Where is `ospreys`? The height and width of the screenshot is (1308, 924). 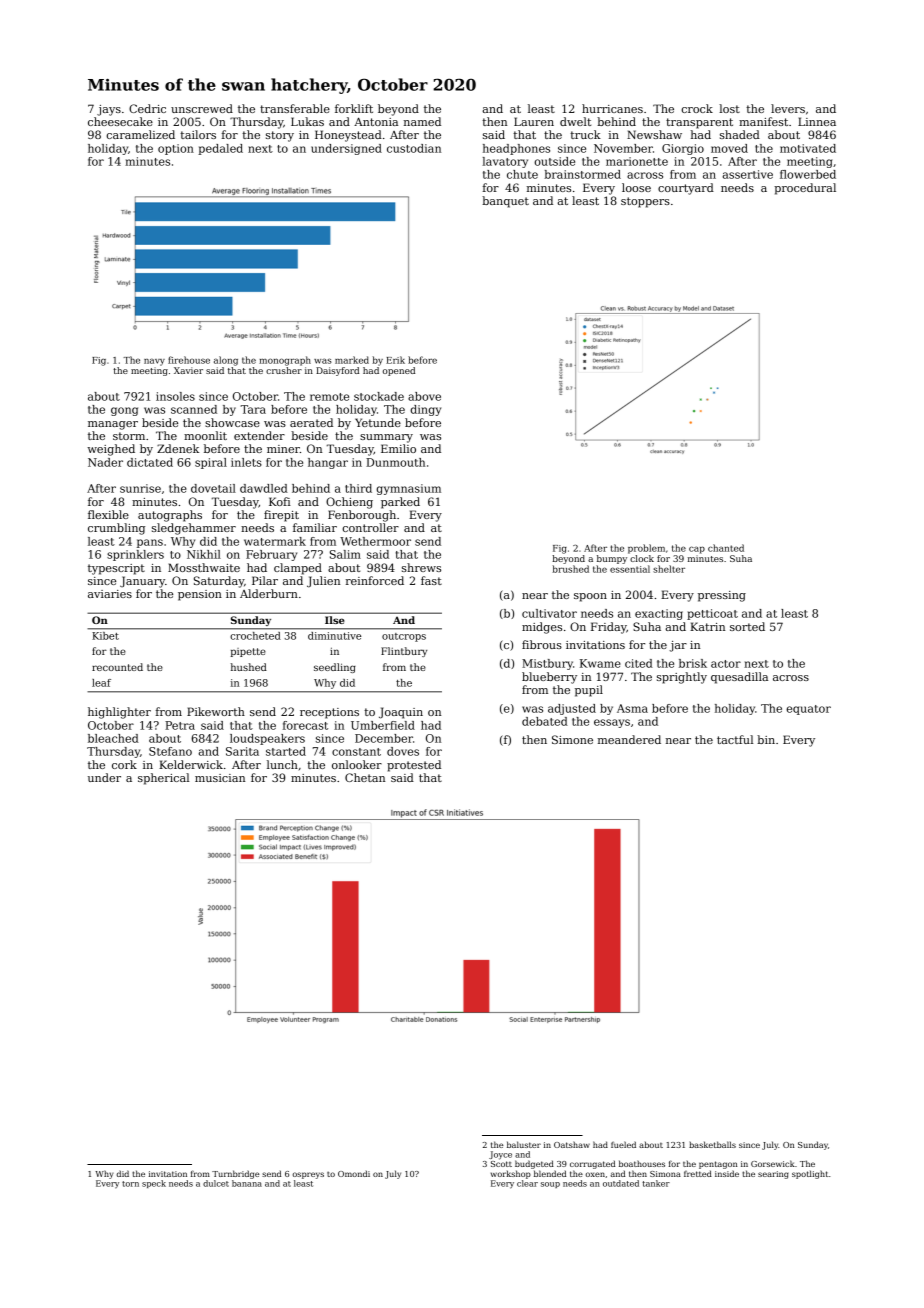 ospreys is located at coordinates (308, 1175).
